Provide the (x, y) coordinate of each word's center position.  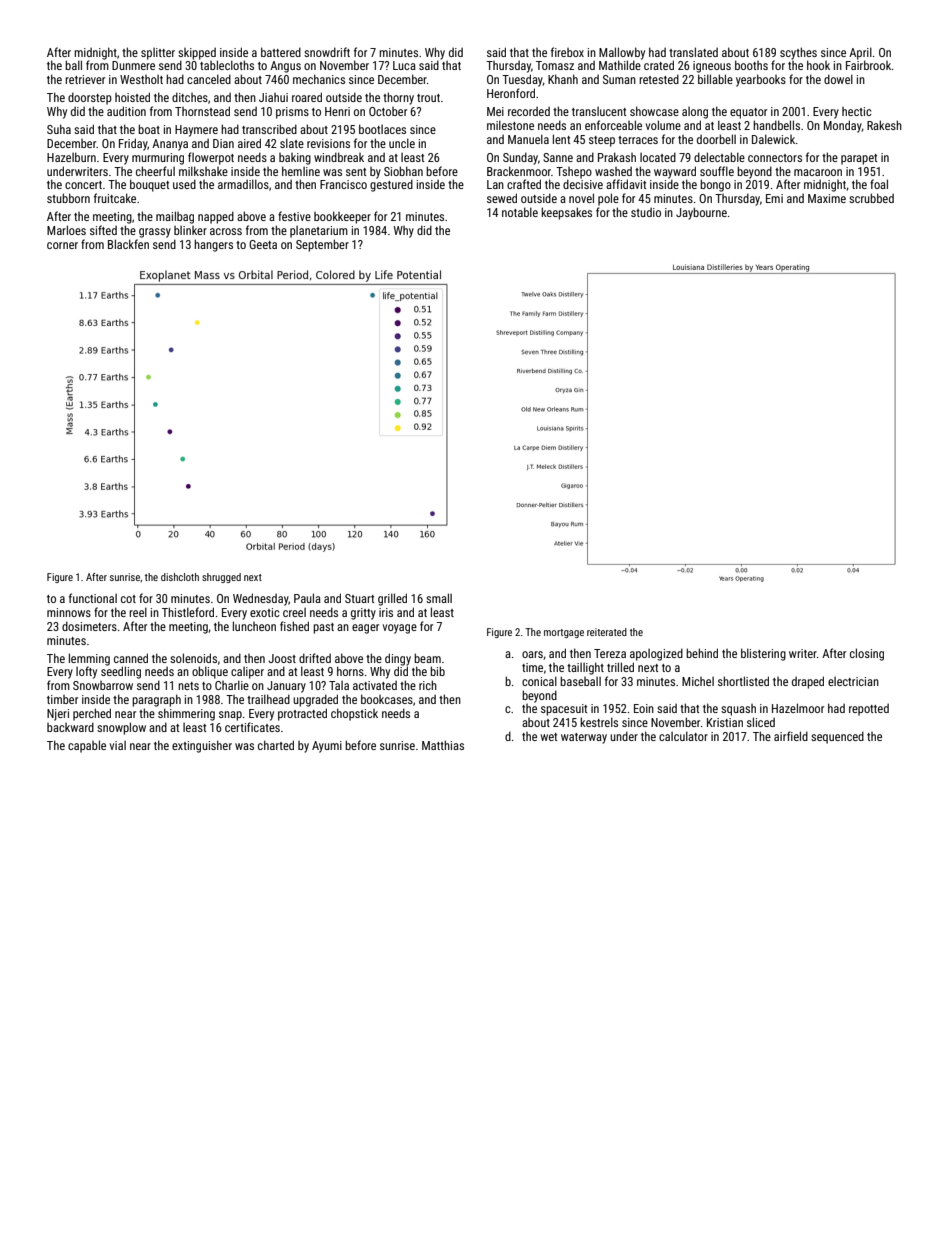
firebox (567, 52)
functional (93, 598)
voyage (400, 629)
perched (92, 714)
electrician (853, 681)
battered (281, 52)
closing (867, 654)
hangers (213, 245)
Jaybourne (701, 213)
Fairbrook (869, 65)
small (439, 598)
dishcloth (180, 577)
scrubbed (871, 198)
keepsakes (566, 213)
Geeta (263, 244)
